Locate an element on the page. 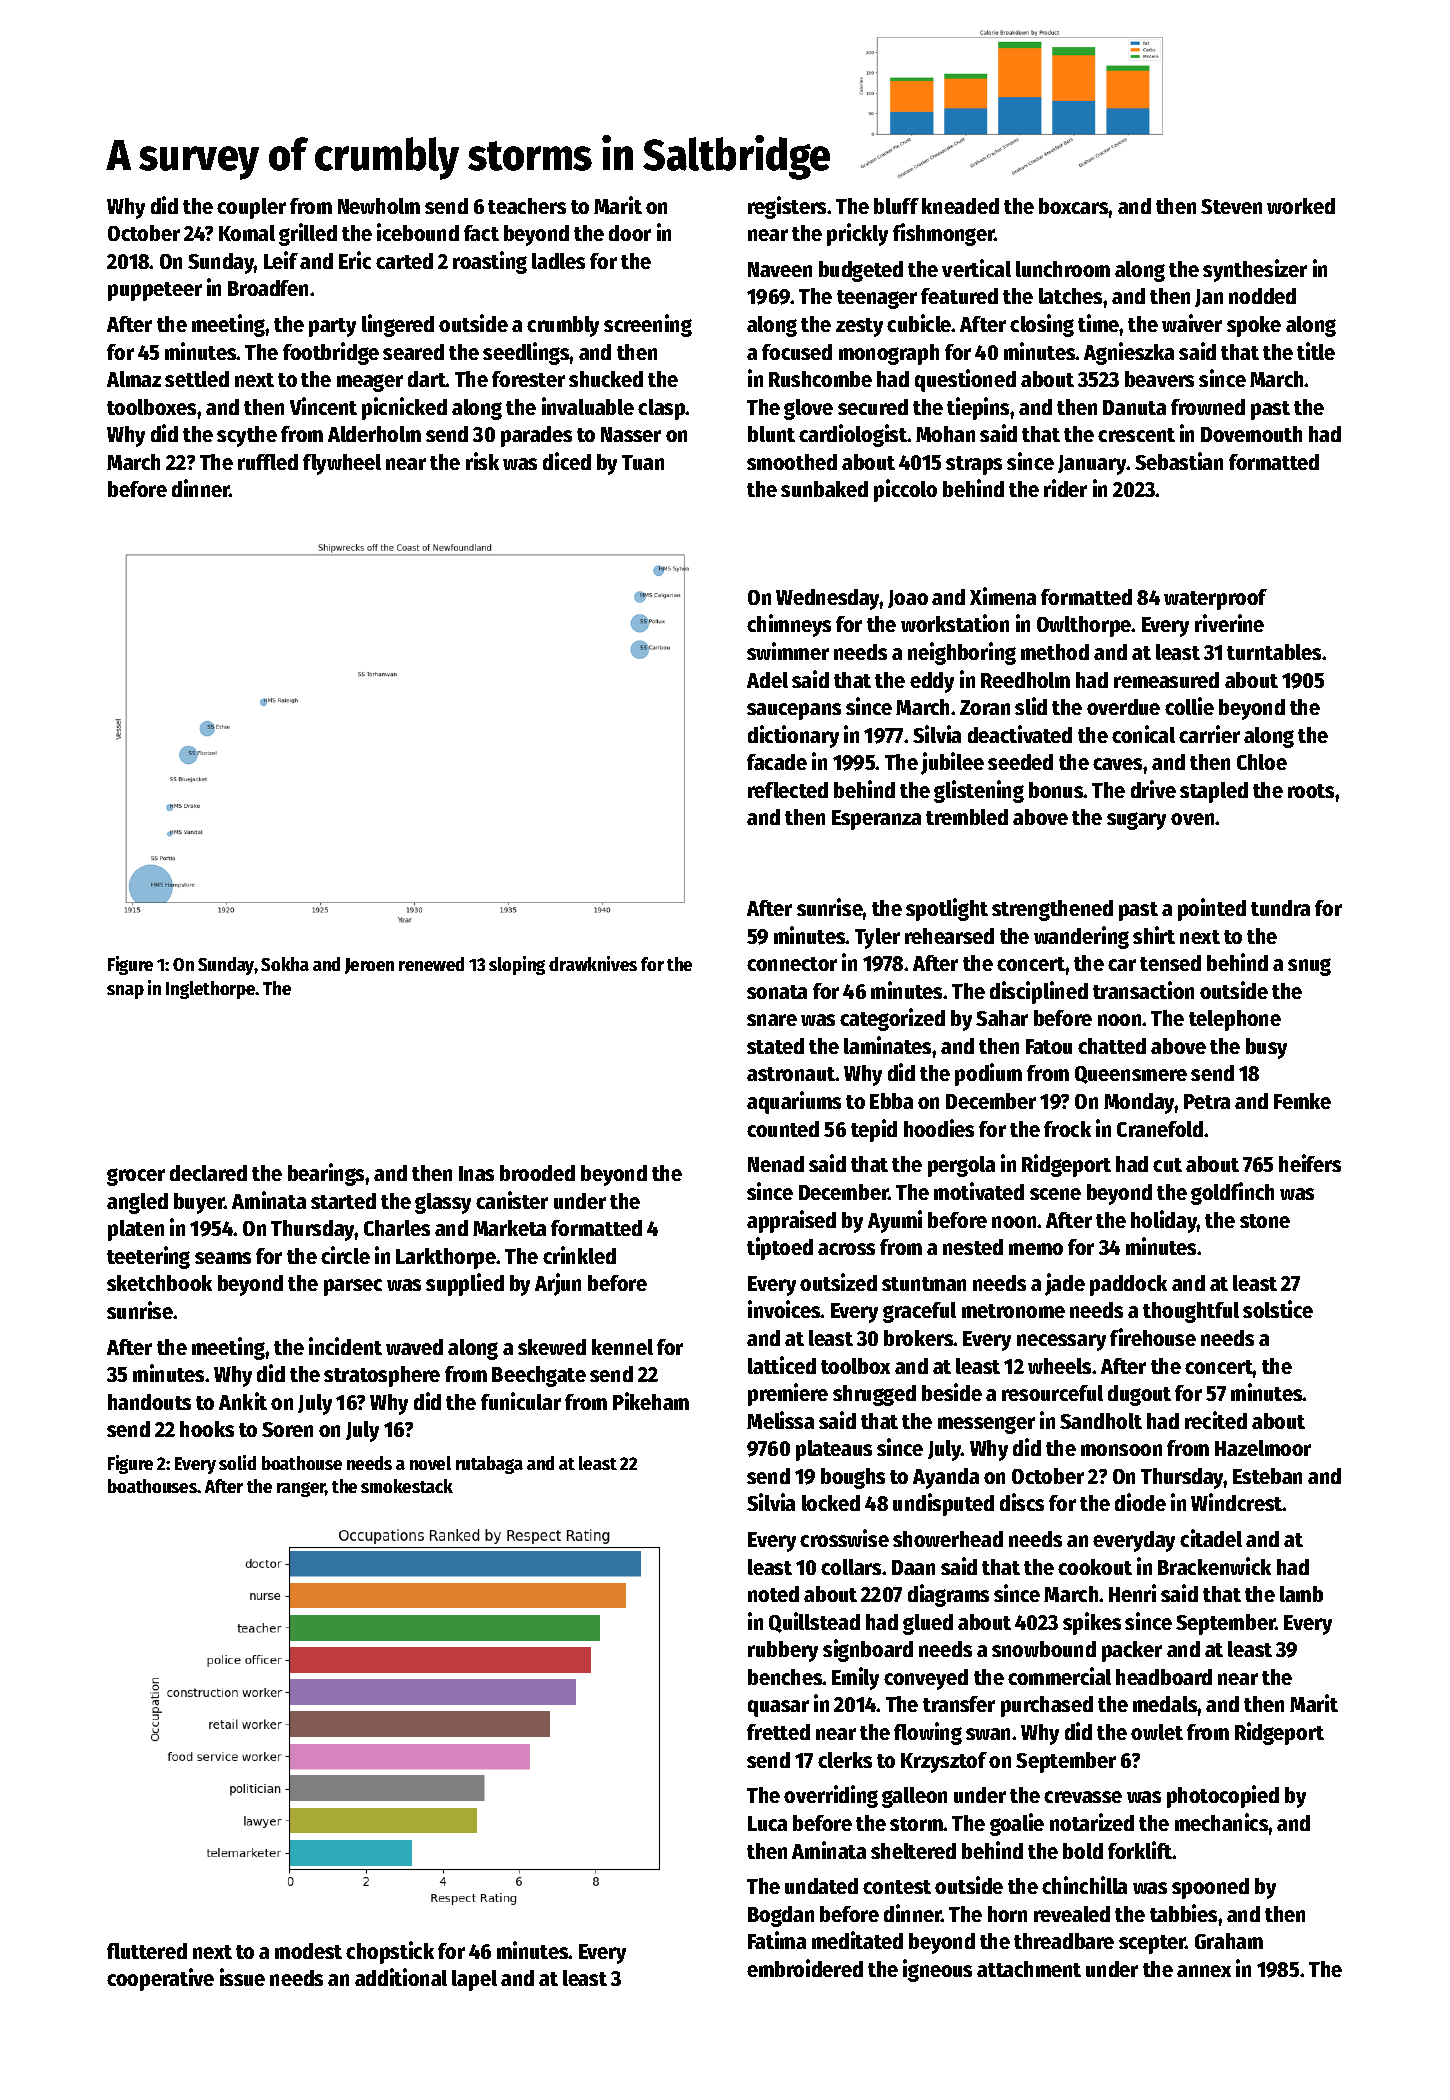  additional is located at coordinates (401, 1977).
